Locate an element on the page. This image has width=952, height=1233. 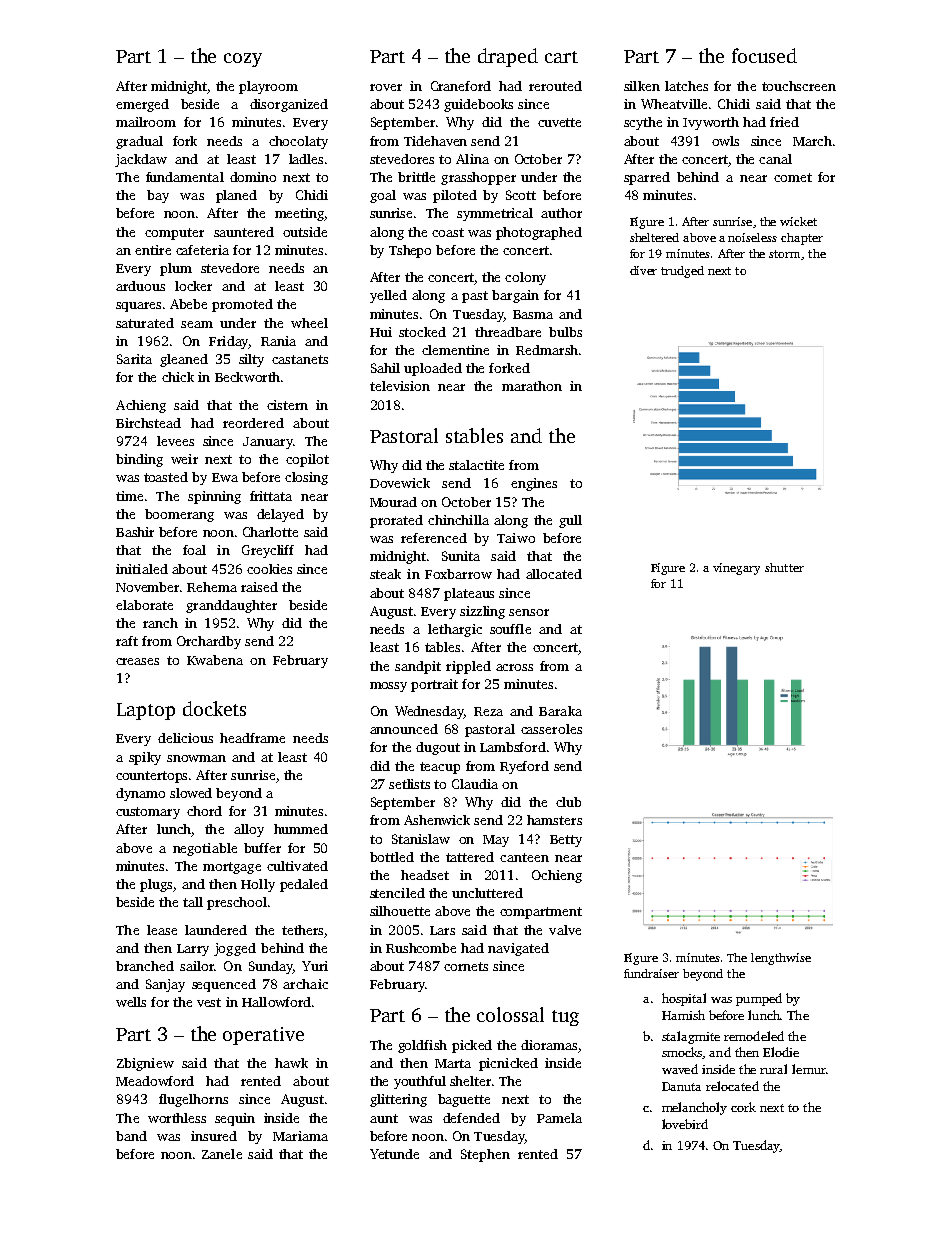
sparred is located at coordinates (647, 178).
